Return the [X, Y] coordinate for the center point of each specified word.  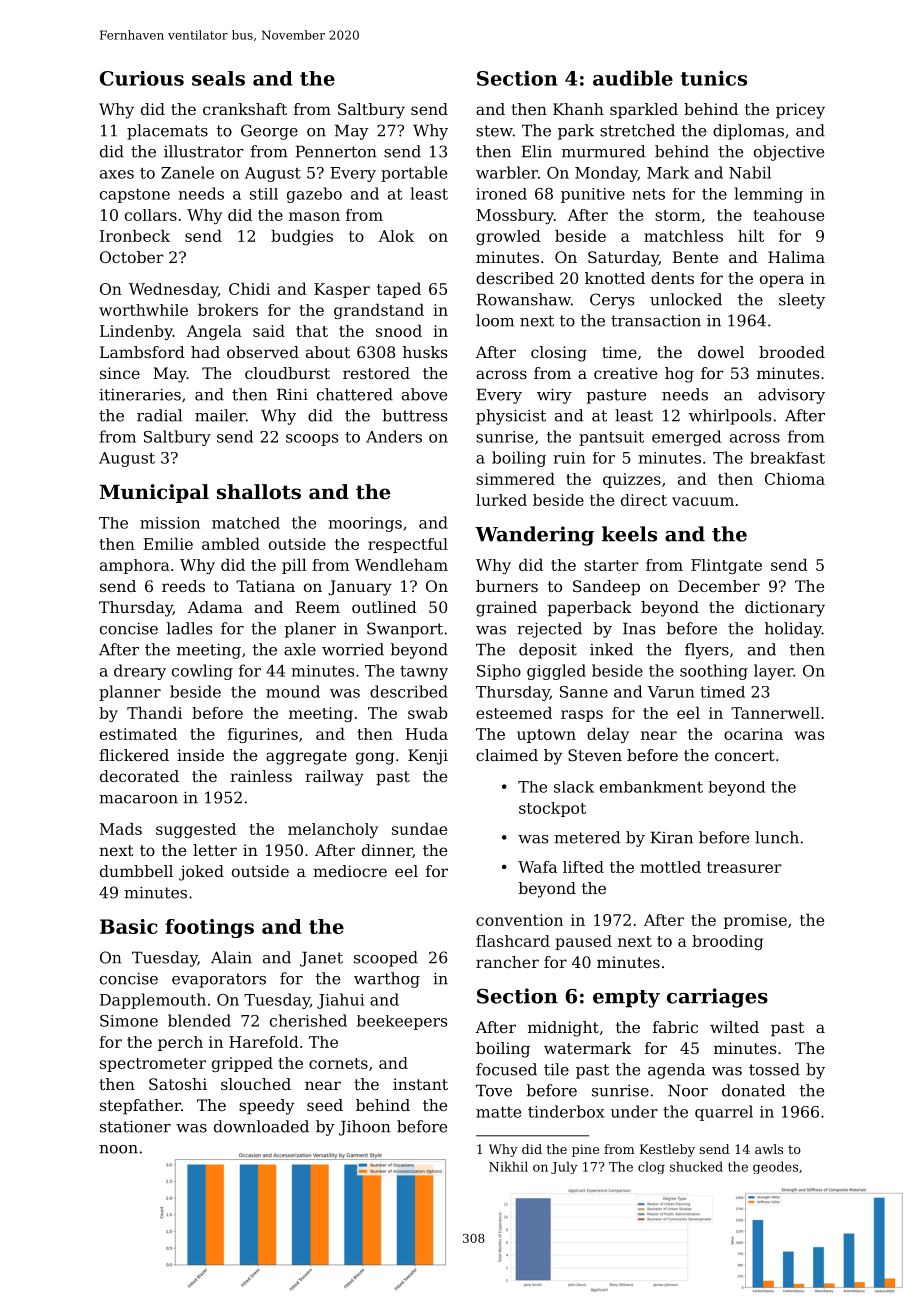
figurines [263, 735]
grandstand [379, 311]
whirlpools [730, 417]
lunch [777, 837]
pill [294, 566]
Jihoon [365, 1128]
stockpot [552, 809]
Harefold [264, 1042]
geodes [775, 1167]
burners [507, 586]
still [264, 194]
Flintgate [726, 566]
